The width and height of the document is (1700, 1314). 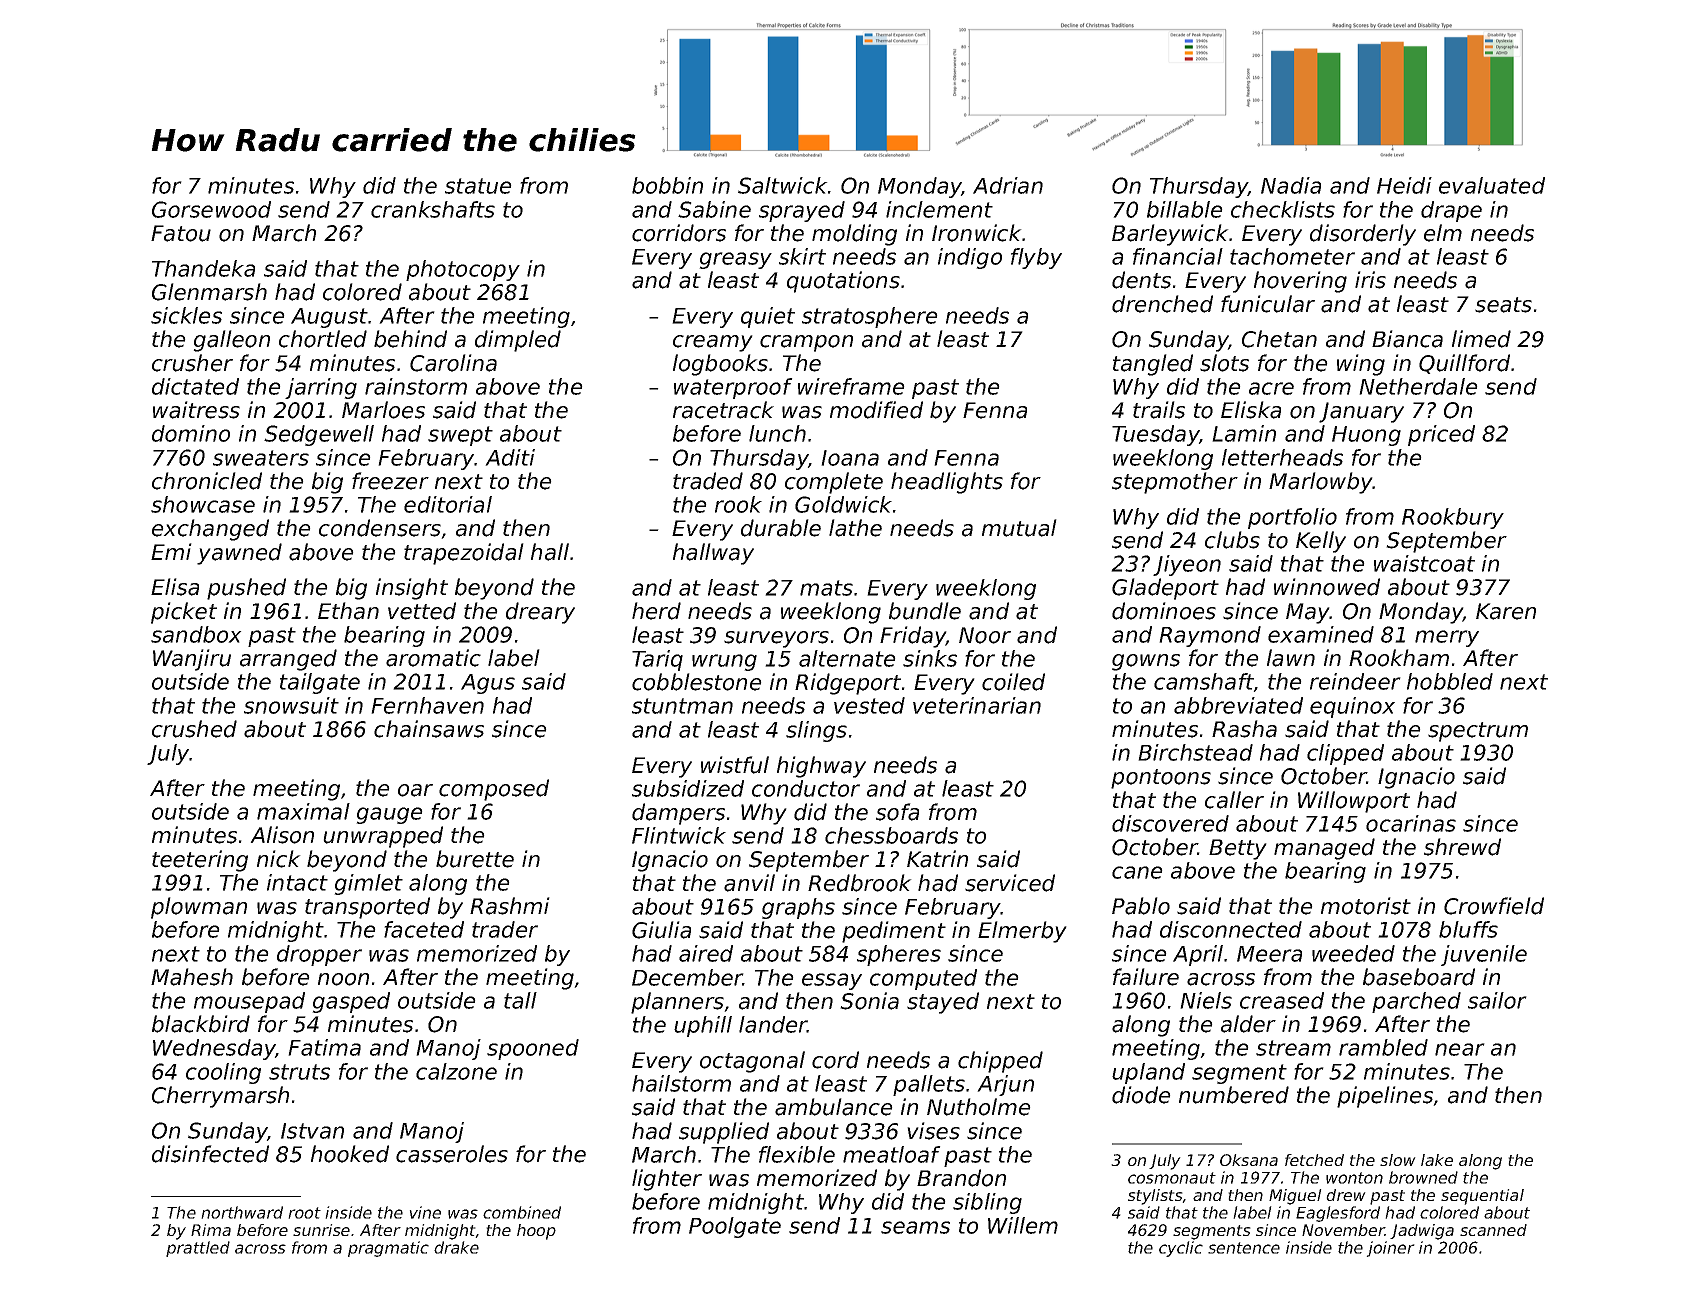 I want to click on Brandon, so click(x=961, y=1178).
